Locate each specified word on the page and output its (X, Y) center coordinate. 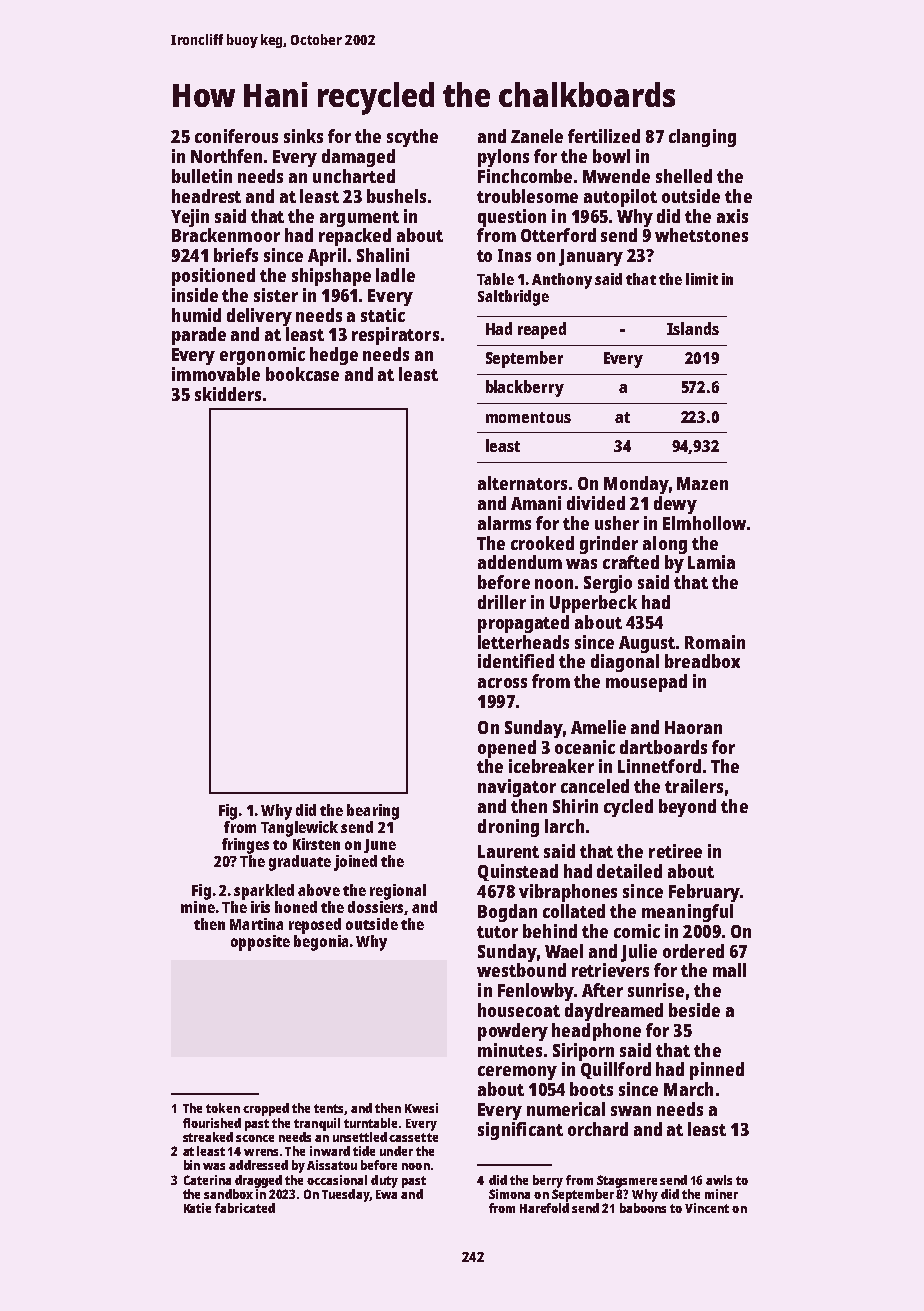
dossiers (375, 907)
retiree (675, 851)
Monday (636, 485)
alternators (522, 483)
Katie (197, 1208)
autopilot (620, 198)
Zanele (537, 136)
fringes (245, 846)
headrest (206, 196)
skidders (228, 394)
